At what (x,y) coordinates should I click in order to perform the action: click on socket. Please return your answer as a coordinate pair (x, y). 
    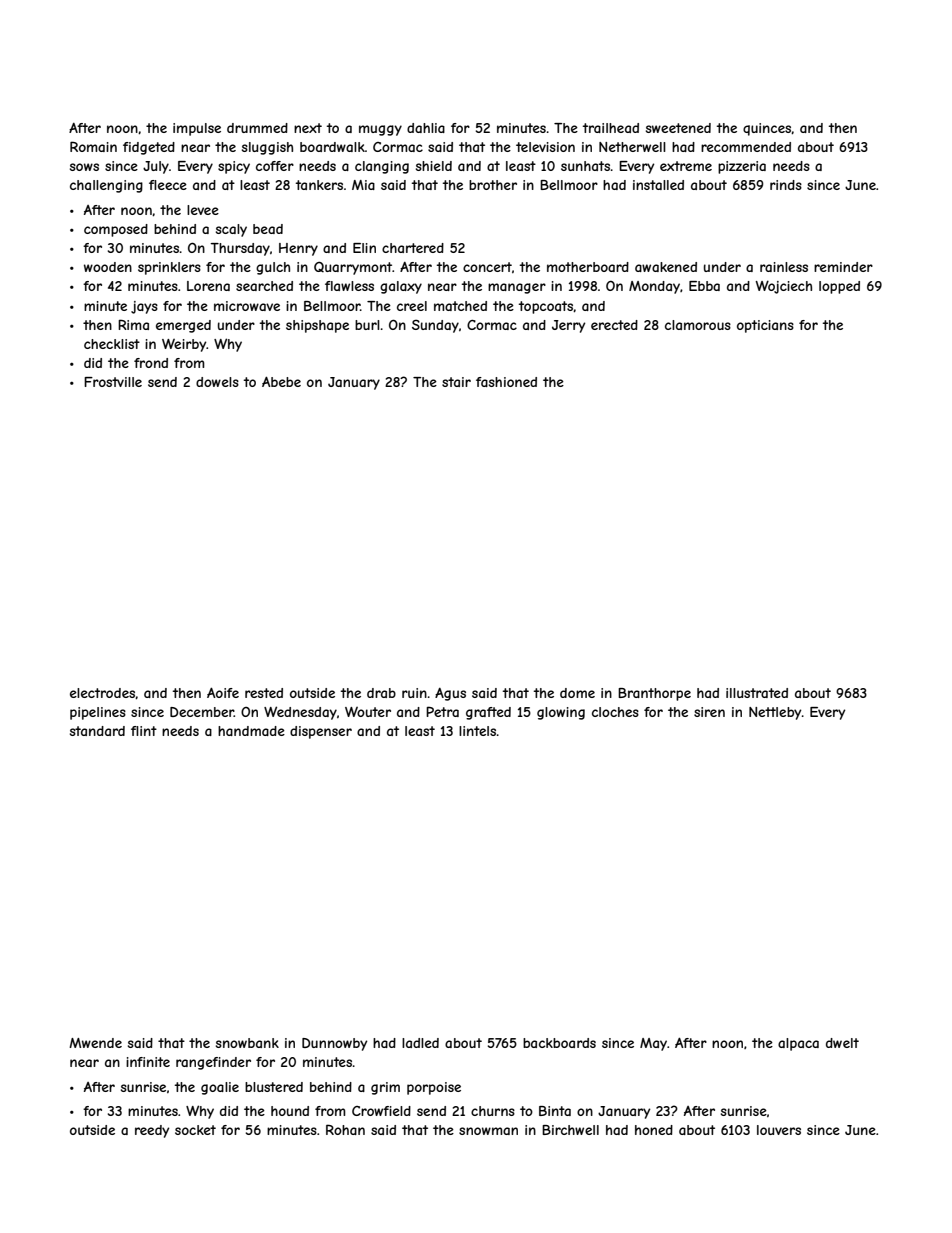
    Looking at the image, I should click on (195, 1130).
